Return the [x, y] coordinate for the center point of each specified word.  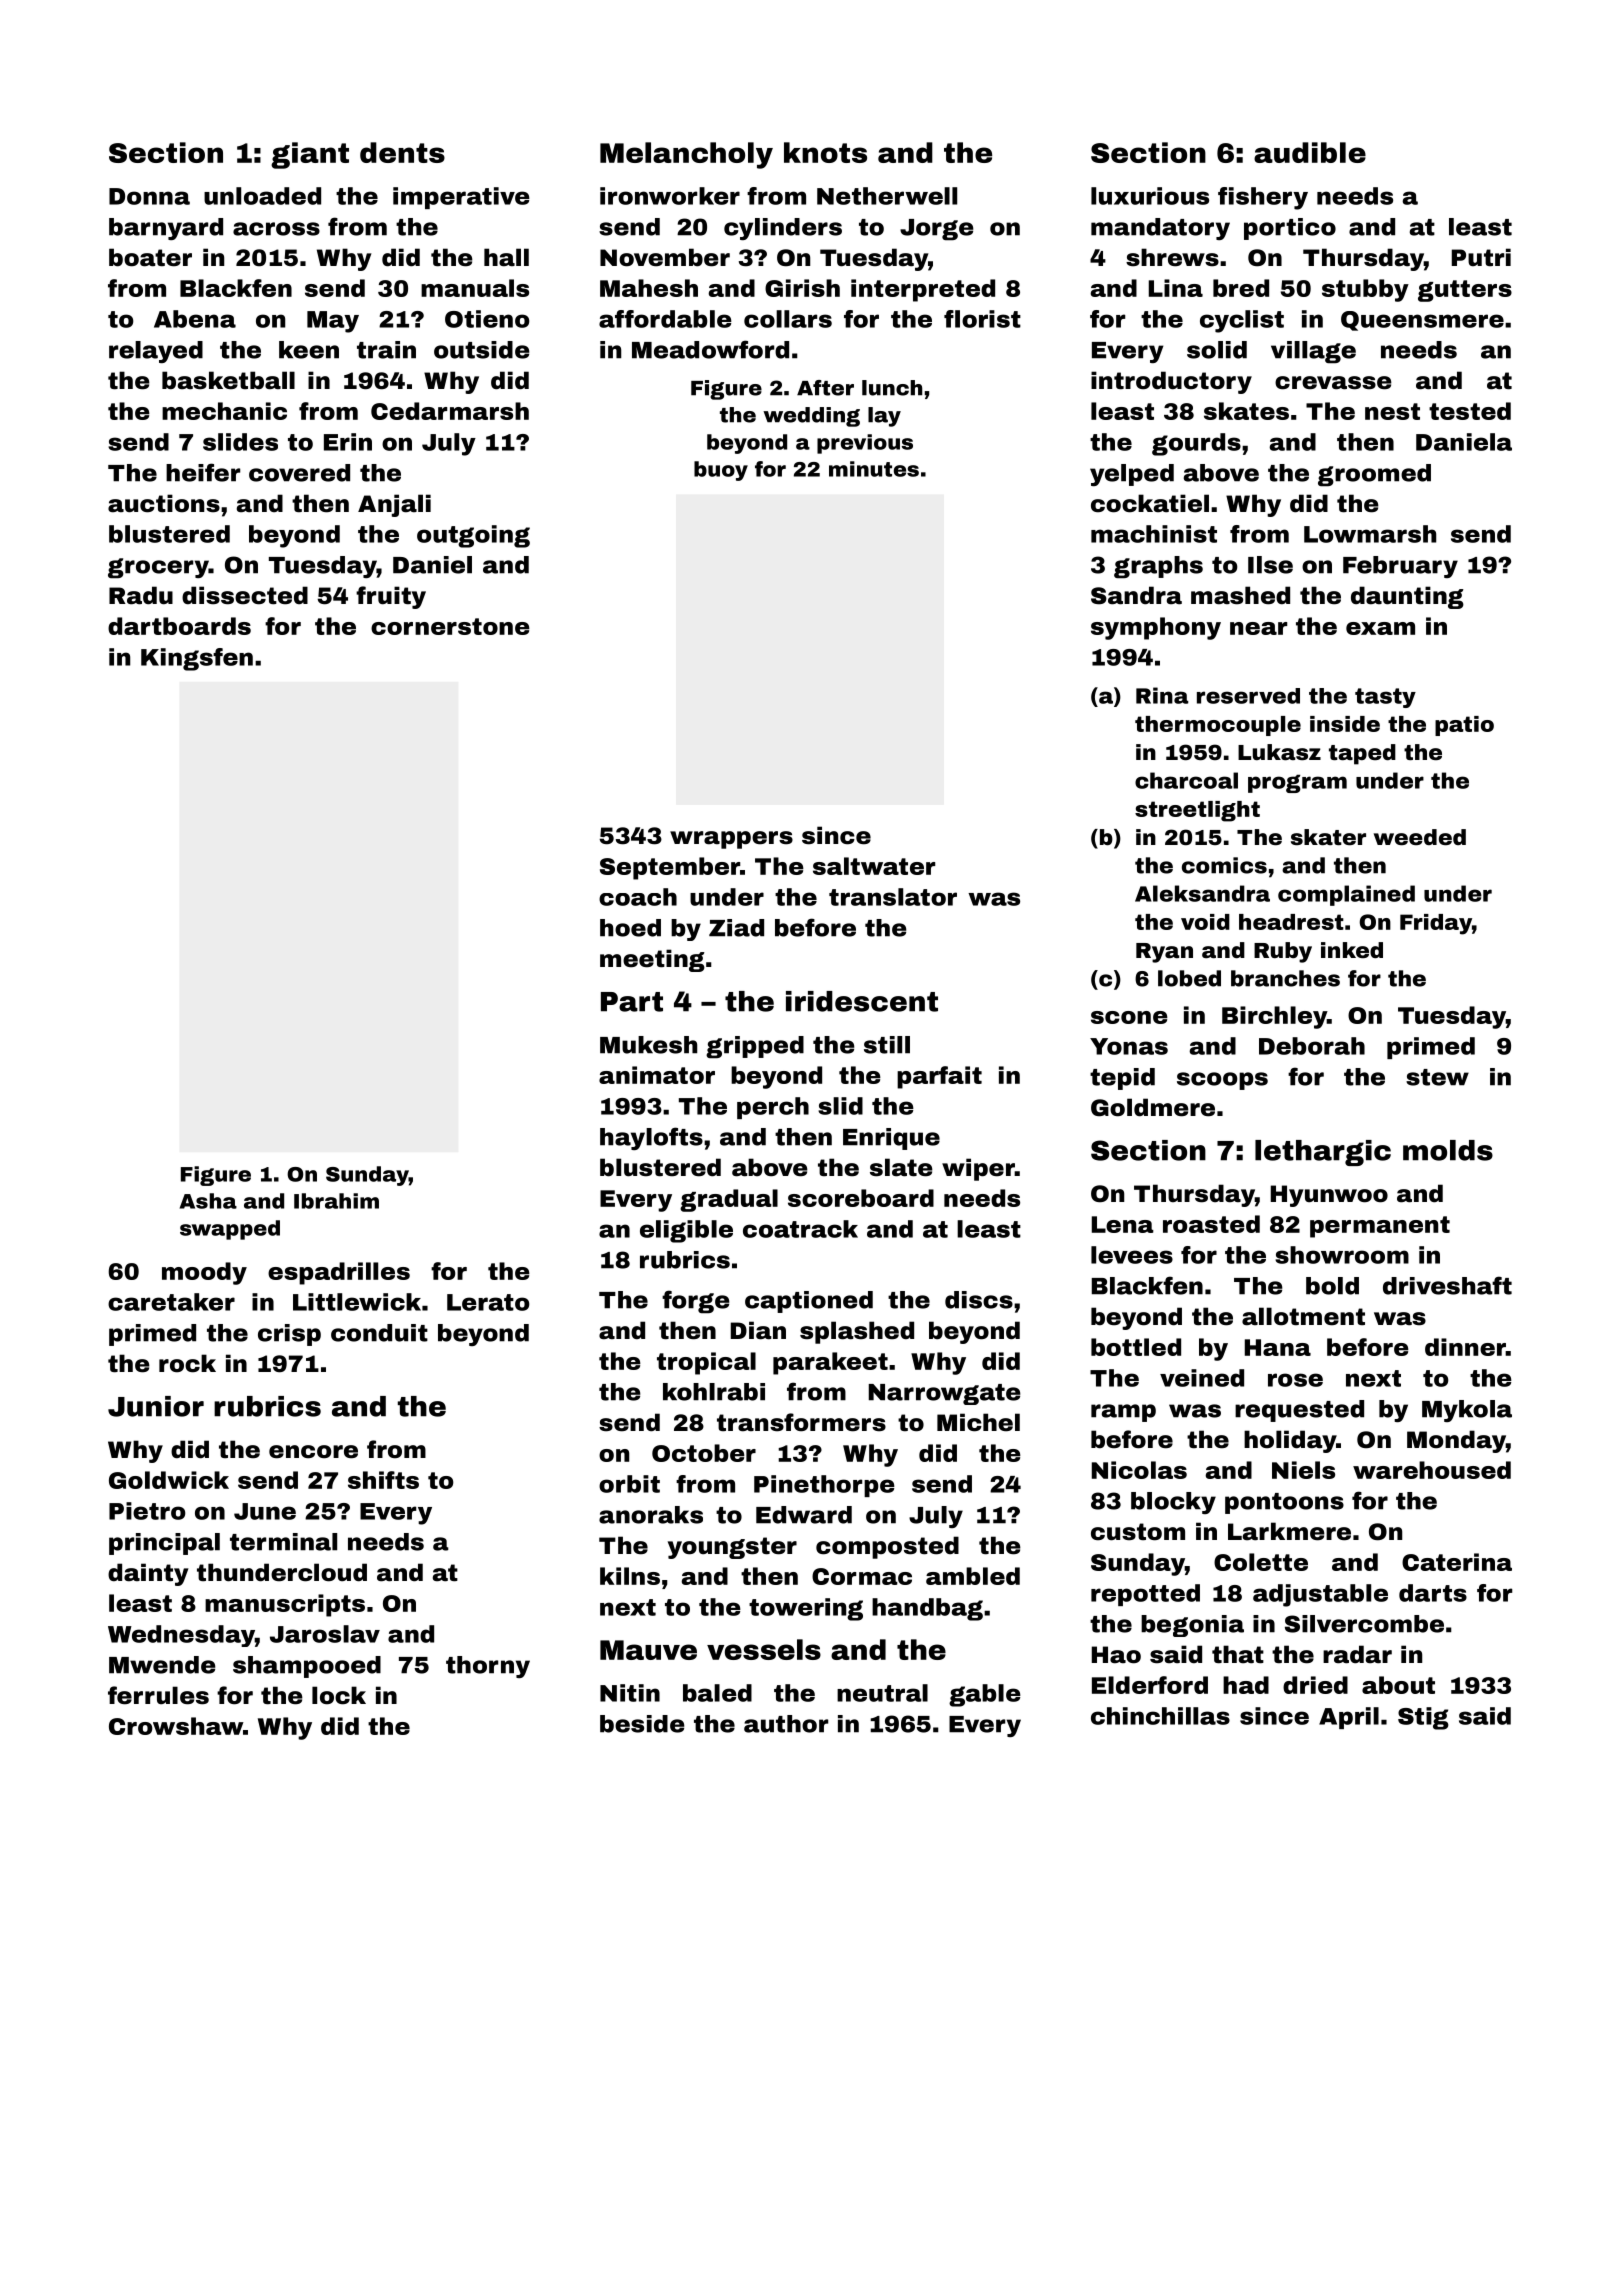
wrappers [731, 840]
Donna [149, 196]
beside [642, 1724]
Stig [1423, 1718]
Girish [802, 288]
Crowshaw [176, 1726]
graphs [1158, 567]
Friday [1436, 924]
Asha [208, 1201]
